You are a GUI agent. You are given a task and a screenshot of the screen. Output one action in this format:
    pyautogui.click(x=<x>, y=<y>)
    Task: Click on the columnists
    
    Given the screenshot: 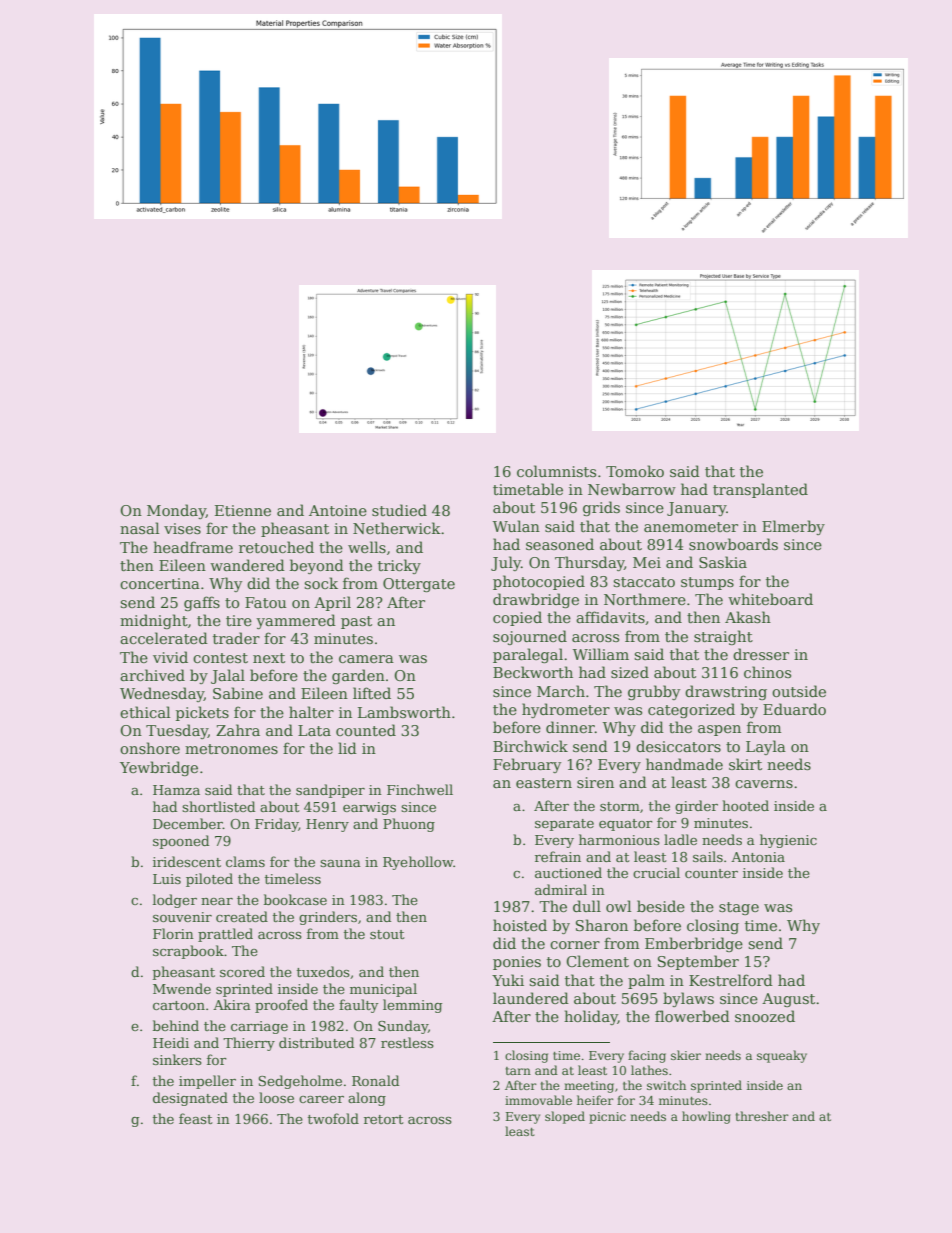 What is the action you would take?
    pyautogui.click(x=556, y=471)
